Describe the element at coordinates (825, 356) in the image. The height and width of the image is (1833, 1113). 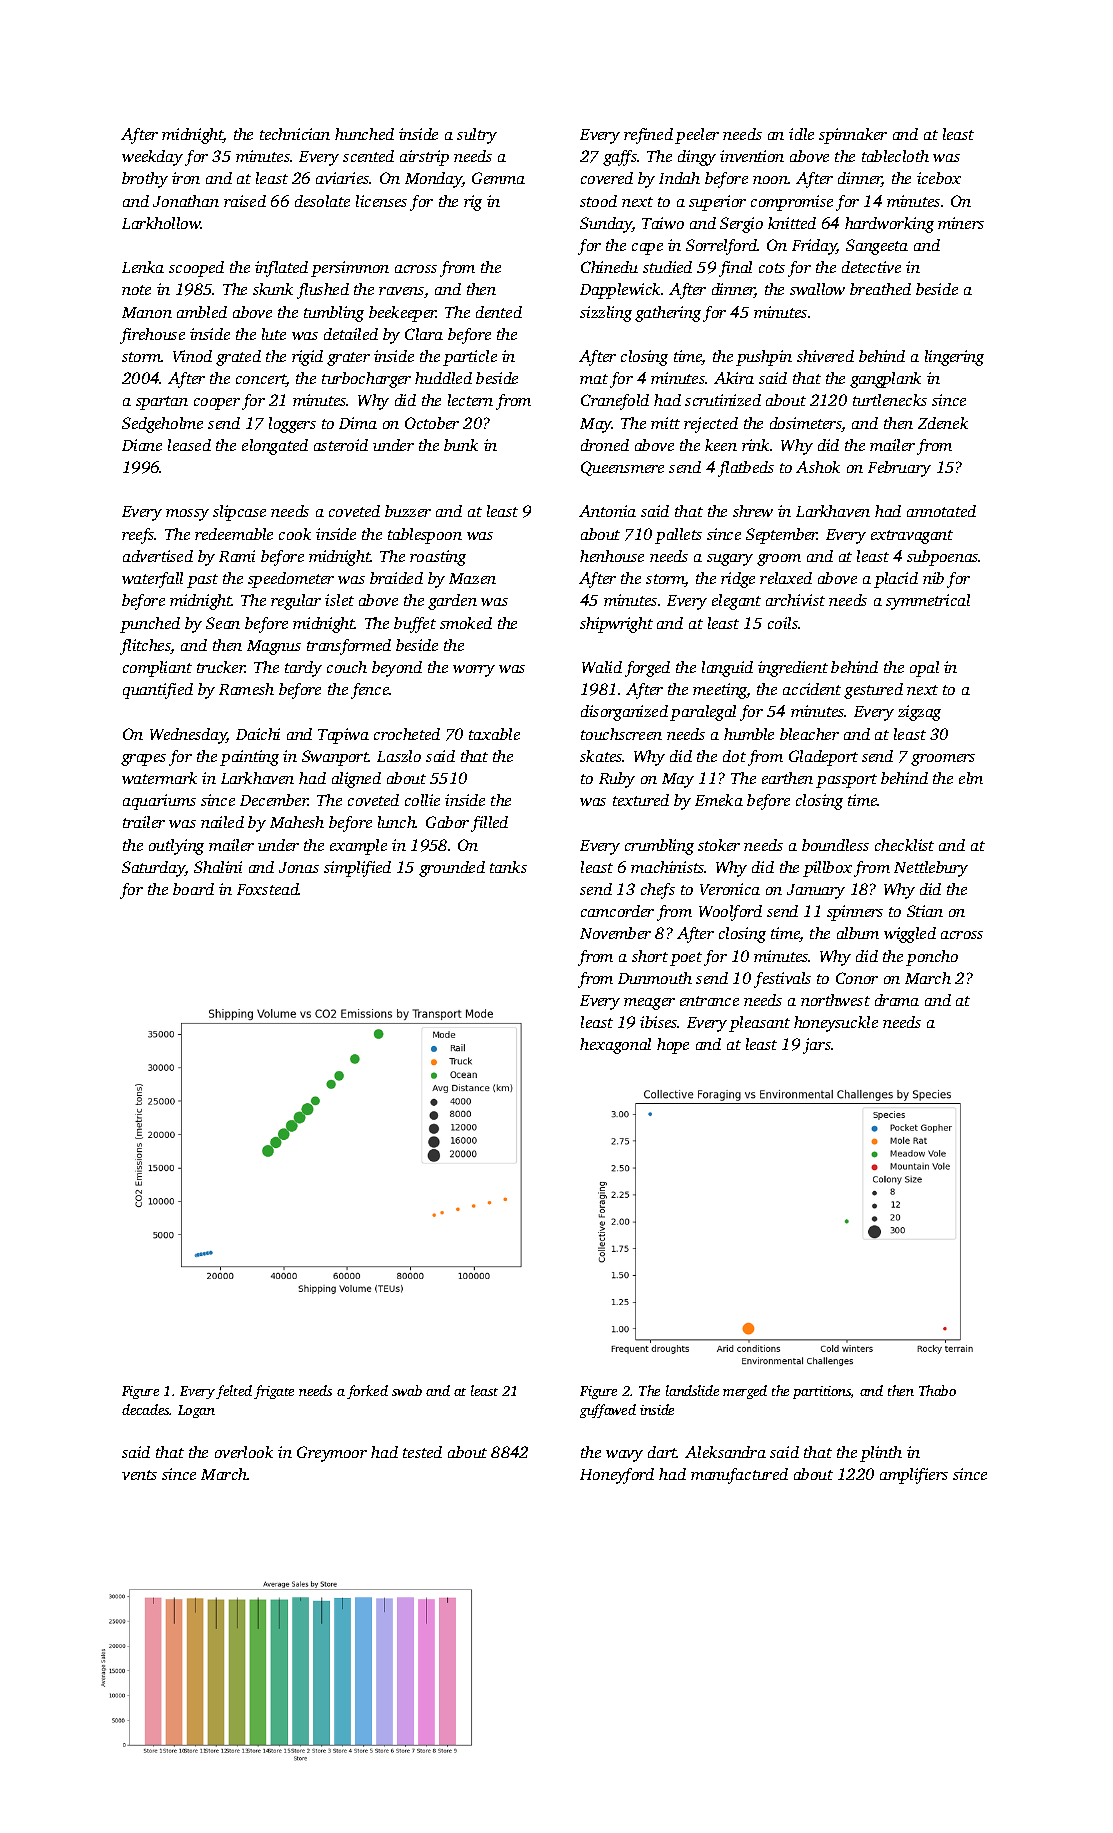
I see `shivered` at that location.
